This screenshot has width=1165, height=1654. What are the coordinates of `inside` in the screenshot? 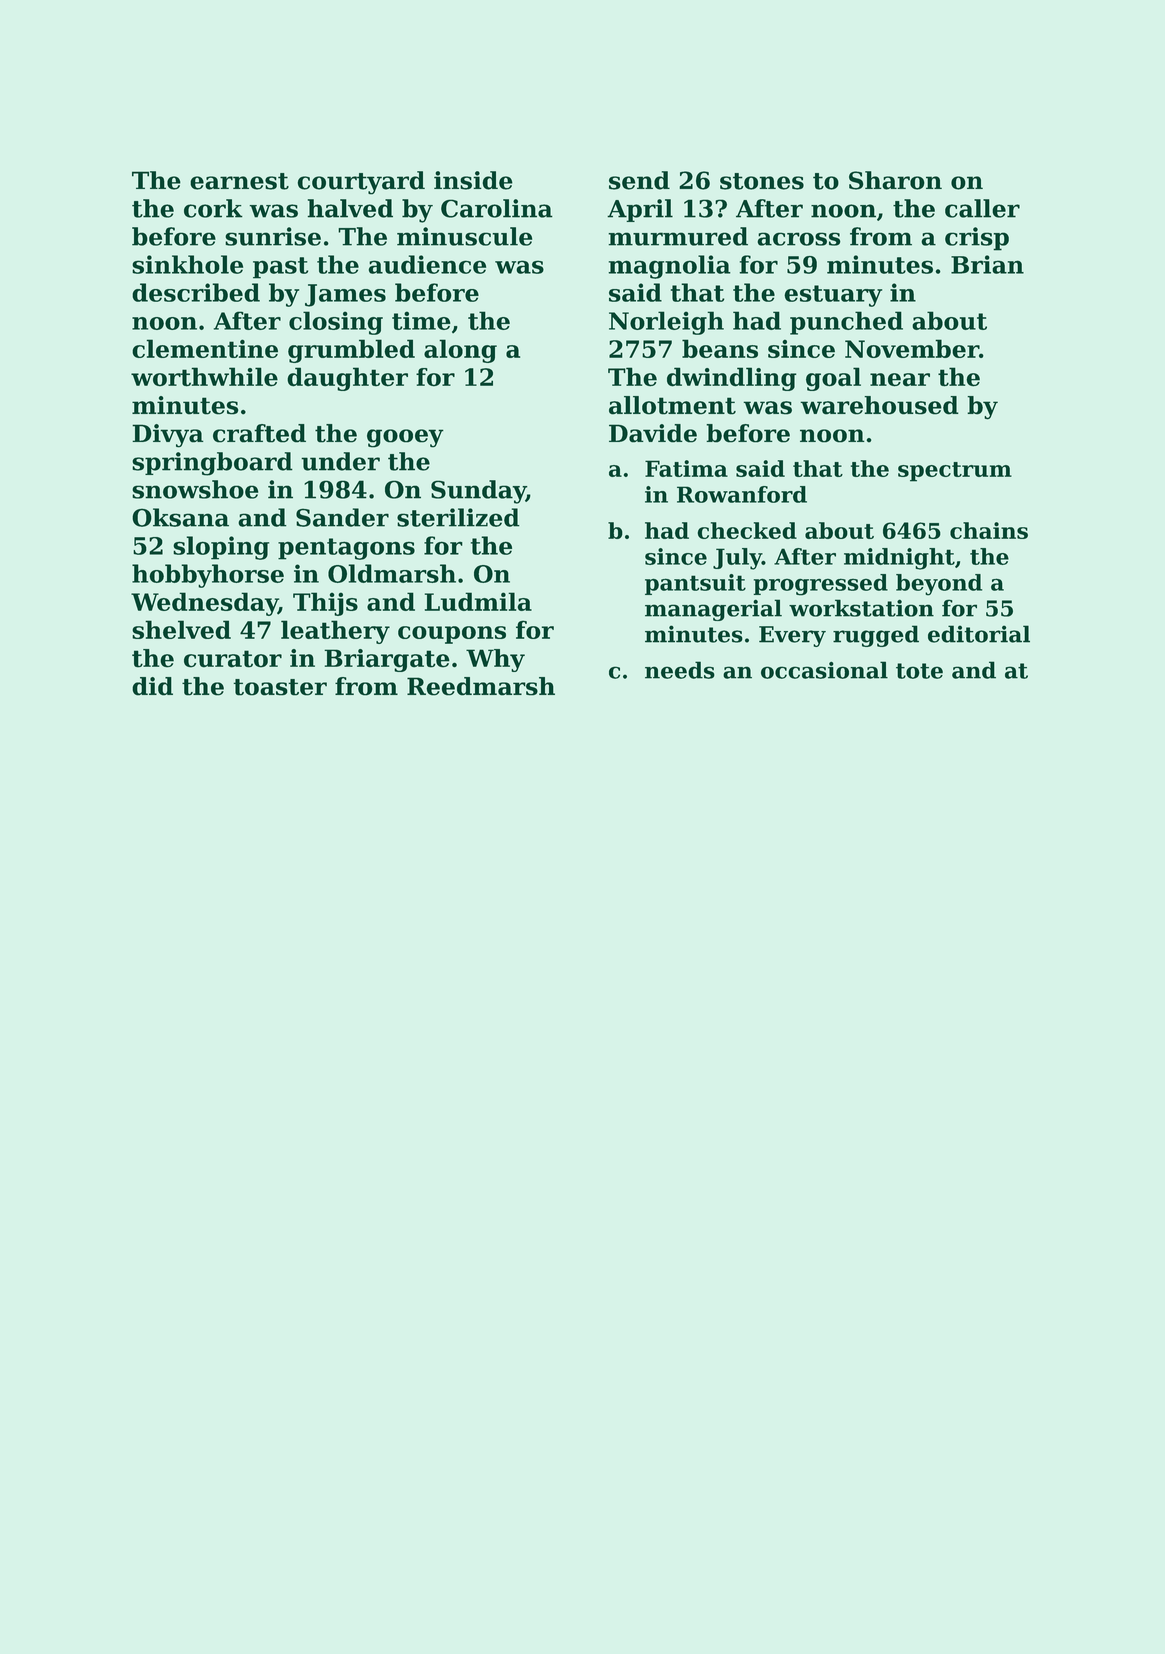 It's located at (473, 180).
